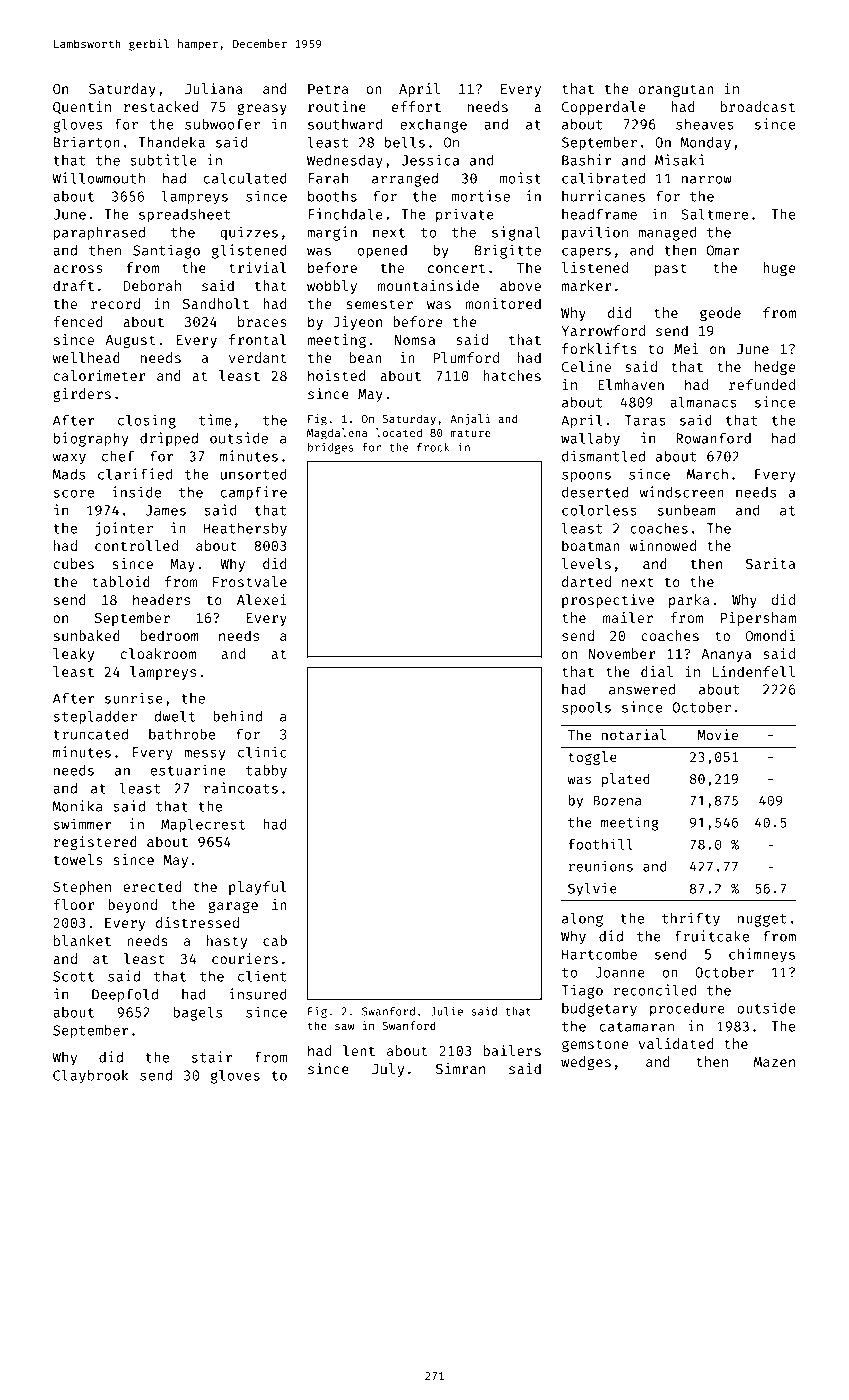 The height and width of the screenshot is (1400, 849). What do you see at coordinates (586, 563) in the screenshot?
I see `levels` at bounding box center [586, 563].
